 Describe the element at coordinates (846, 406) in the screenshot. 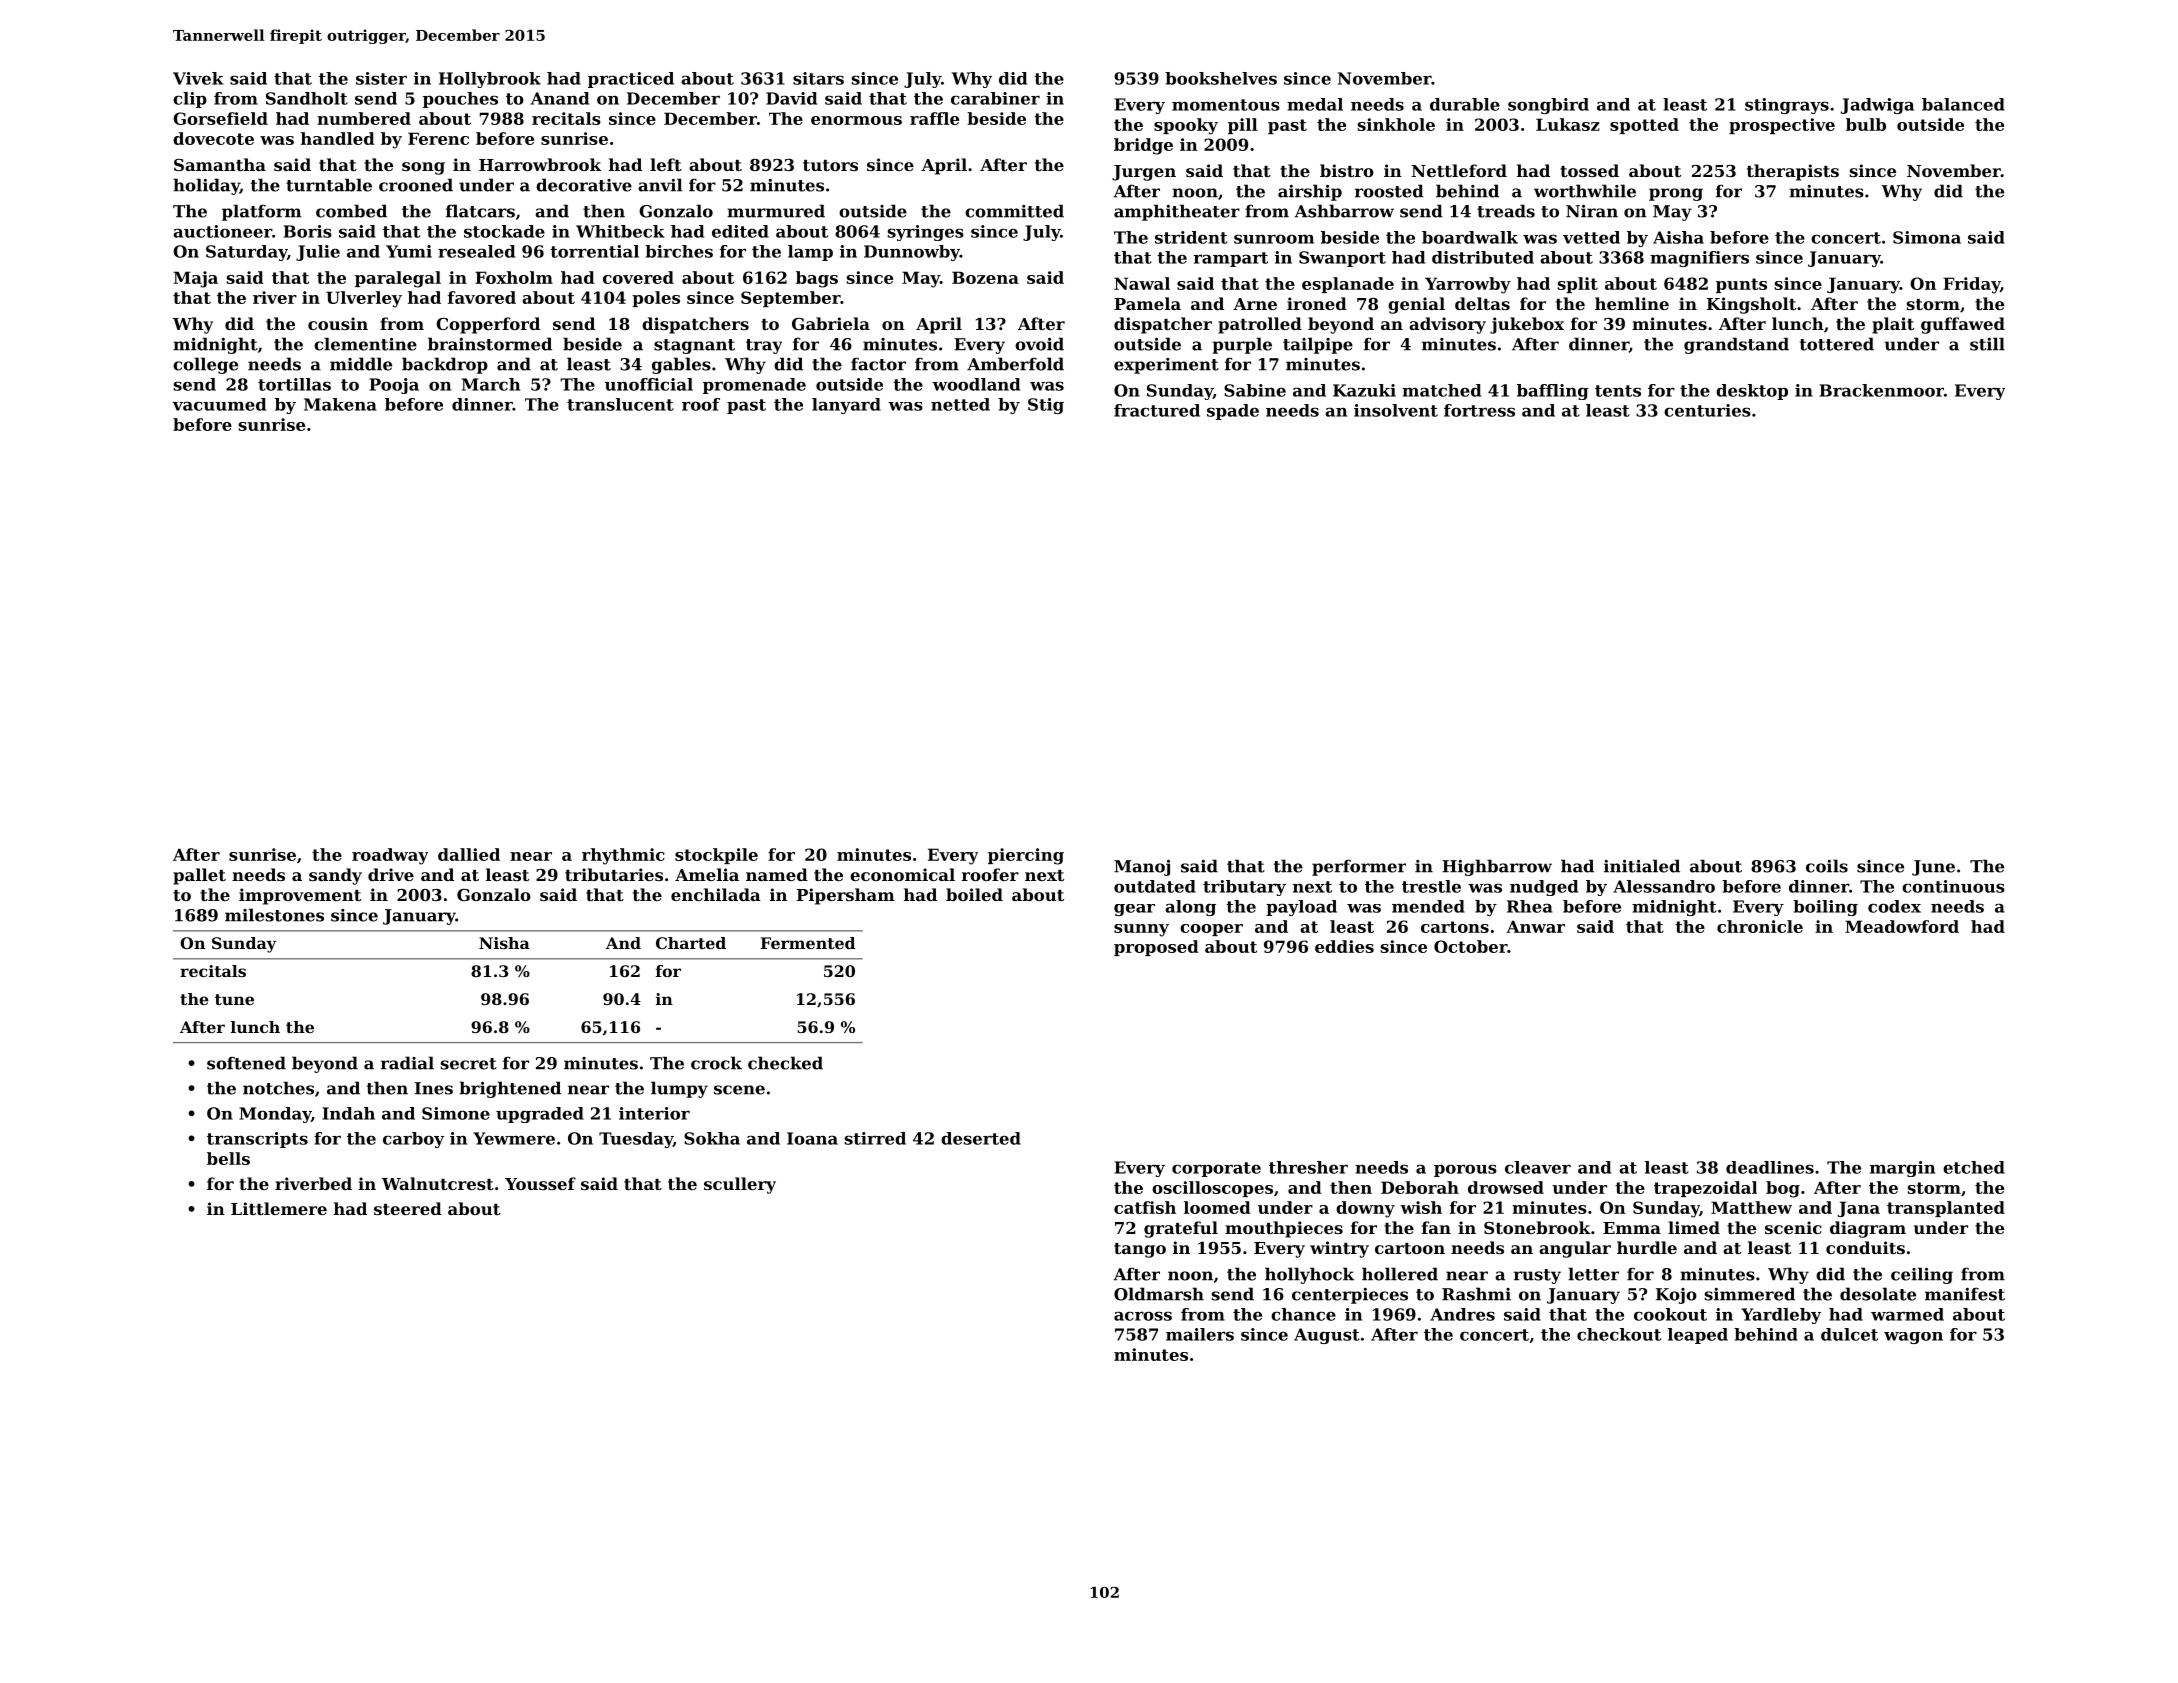

I see `lanyard` at that location.
